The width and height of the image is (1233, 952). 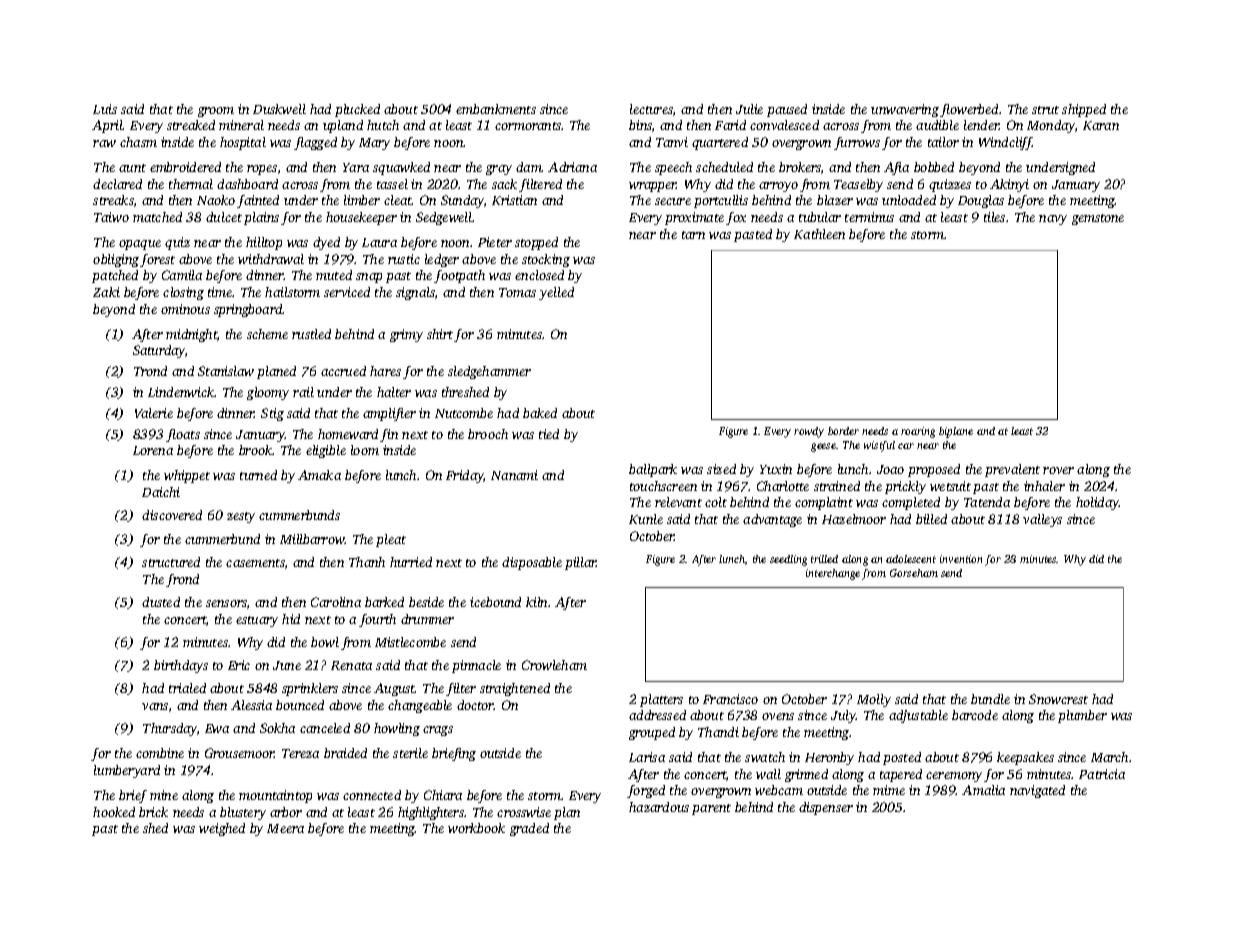 What do you see at coordinates (334, 275) in the image?
I see `muted` at bounding box center [334, 275].
